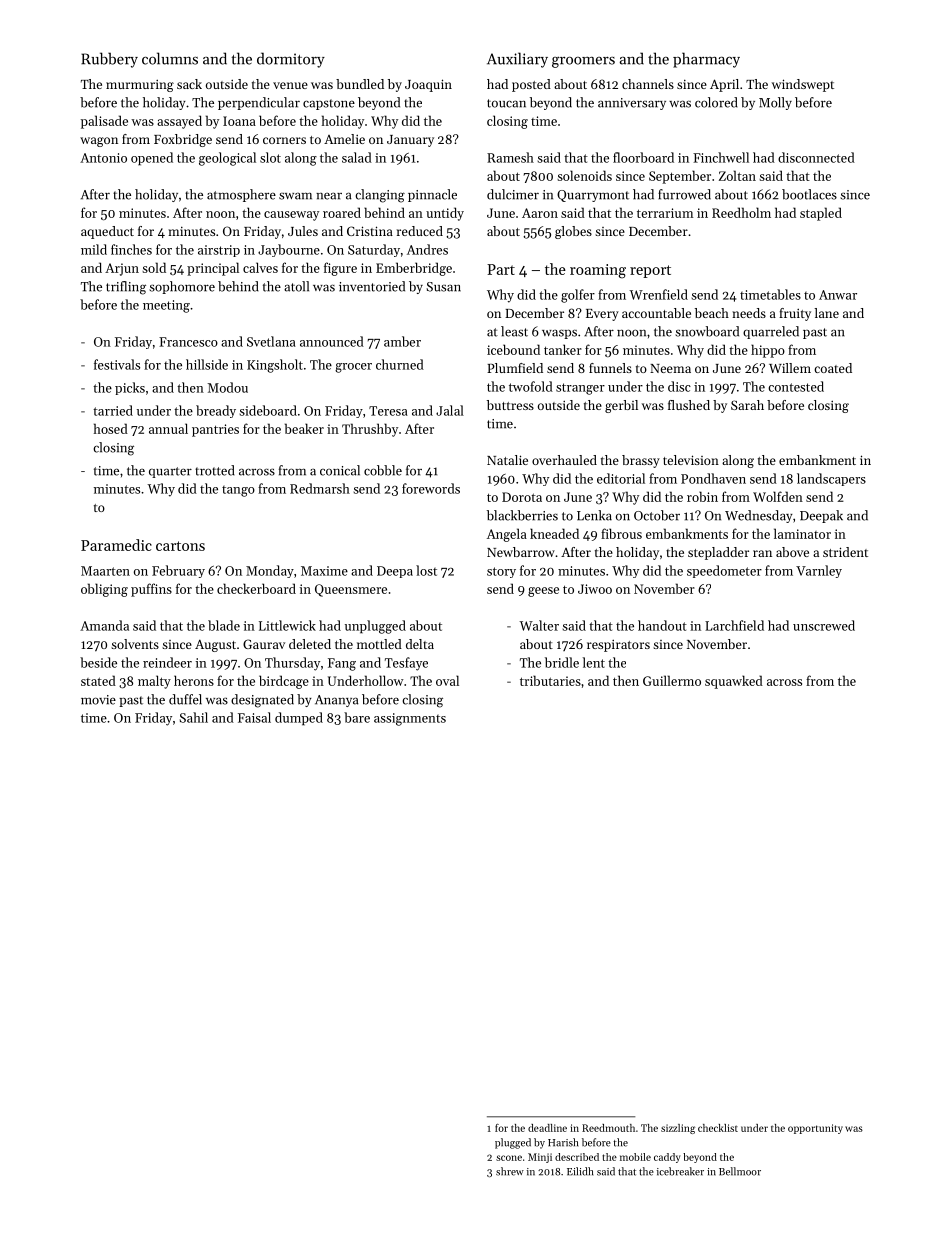 The height and width of the screenshot is (1233, 952). I want to click on Auxiliary, so click(517, 60).
